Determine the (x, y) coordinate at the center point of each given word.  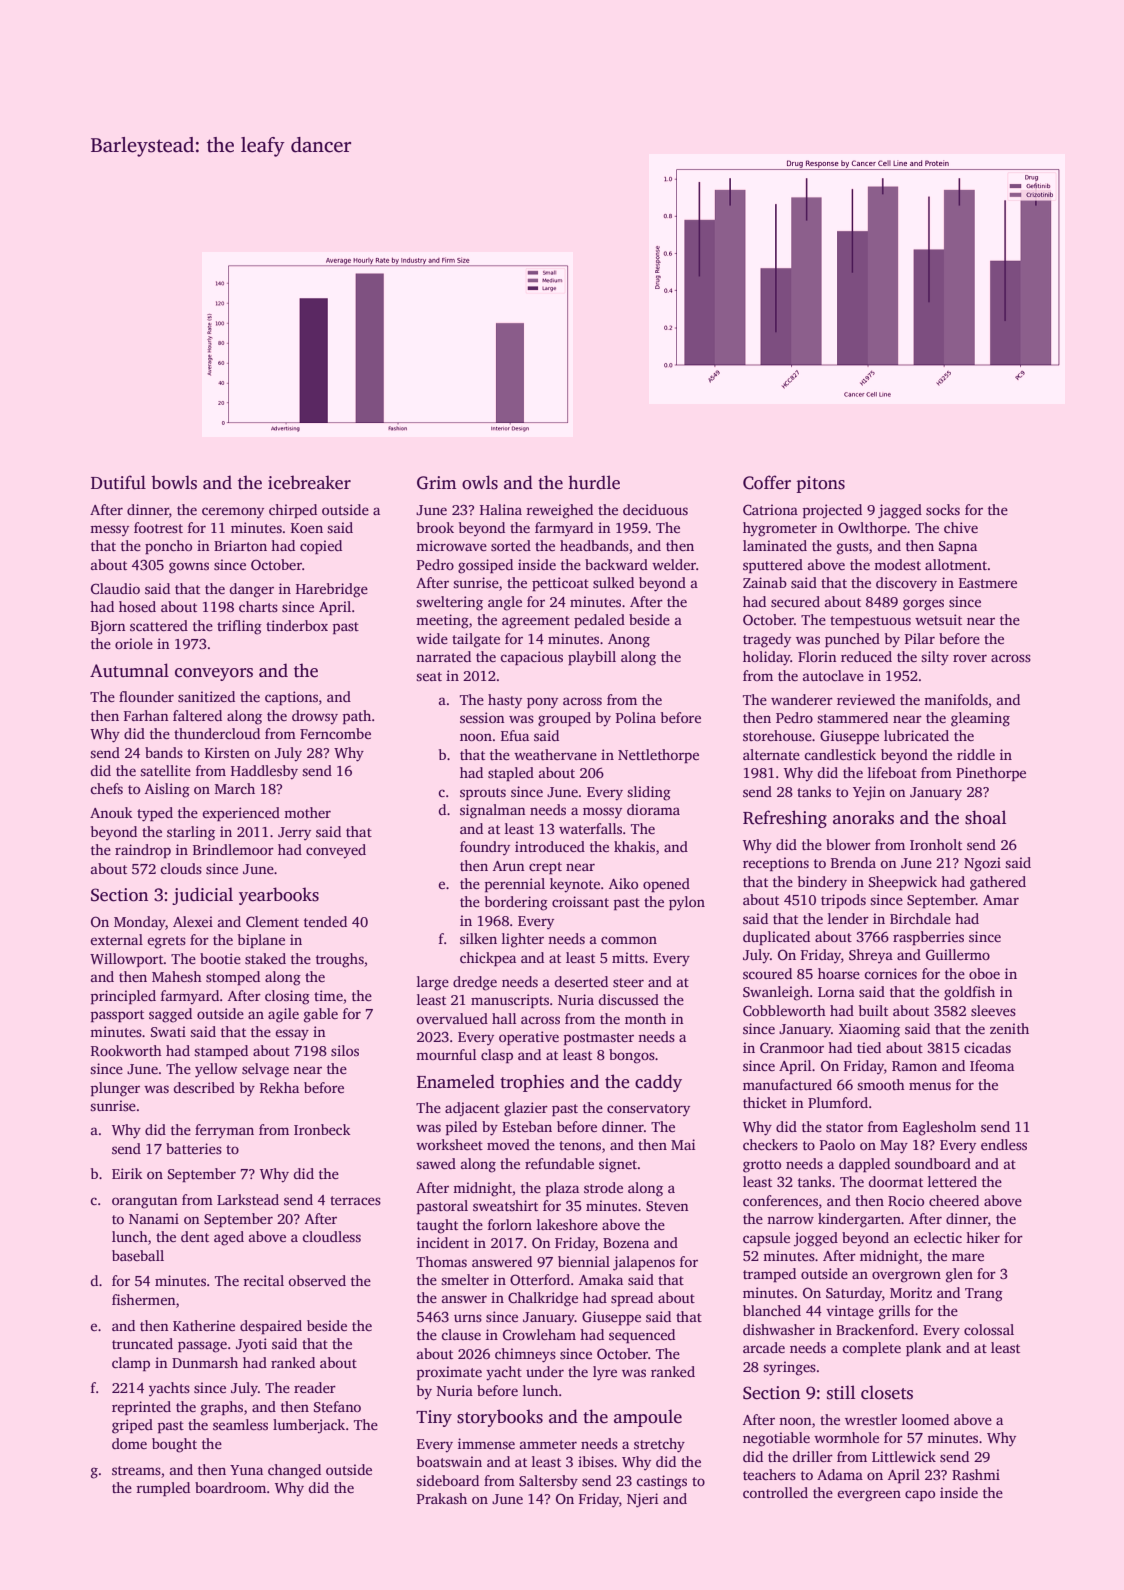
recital (264, 1280)
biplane (261, 941)
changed (294, 1471)
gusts (853, 548)
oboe (984, 973)
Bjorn (108, 627)
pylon (687, 903)
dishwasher (779, 1329)
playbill (592, 658)
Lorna (836, 992)
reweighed (560, 511)
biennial (584, 1261)
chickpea (488, 959)
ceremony (233, 512)
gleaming (980, 719)
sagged (170, 1015)
